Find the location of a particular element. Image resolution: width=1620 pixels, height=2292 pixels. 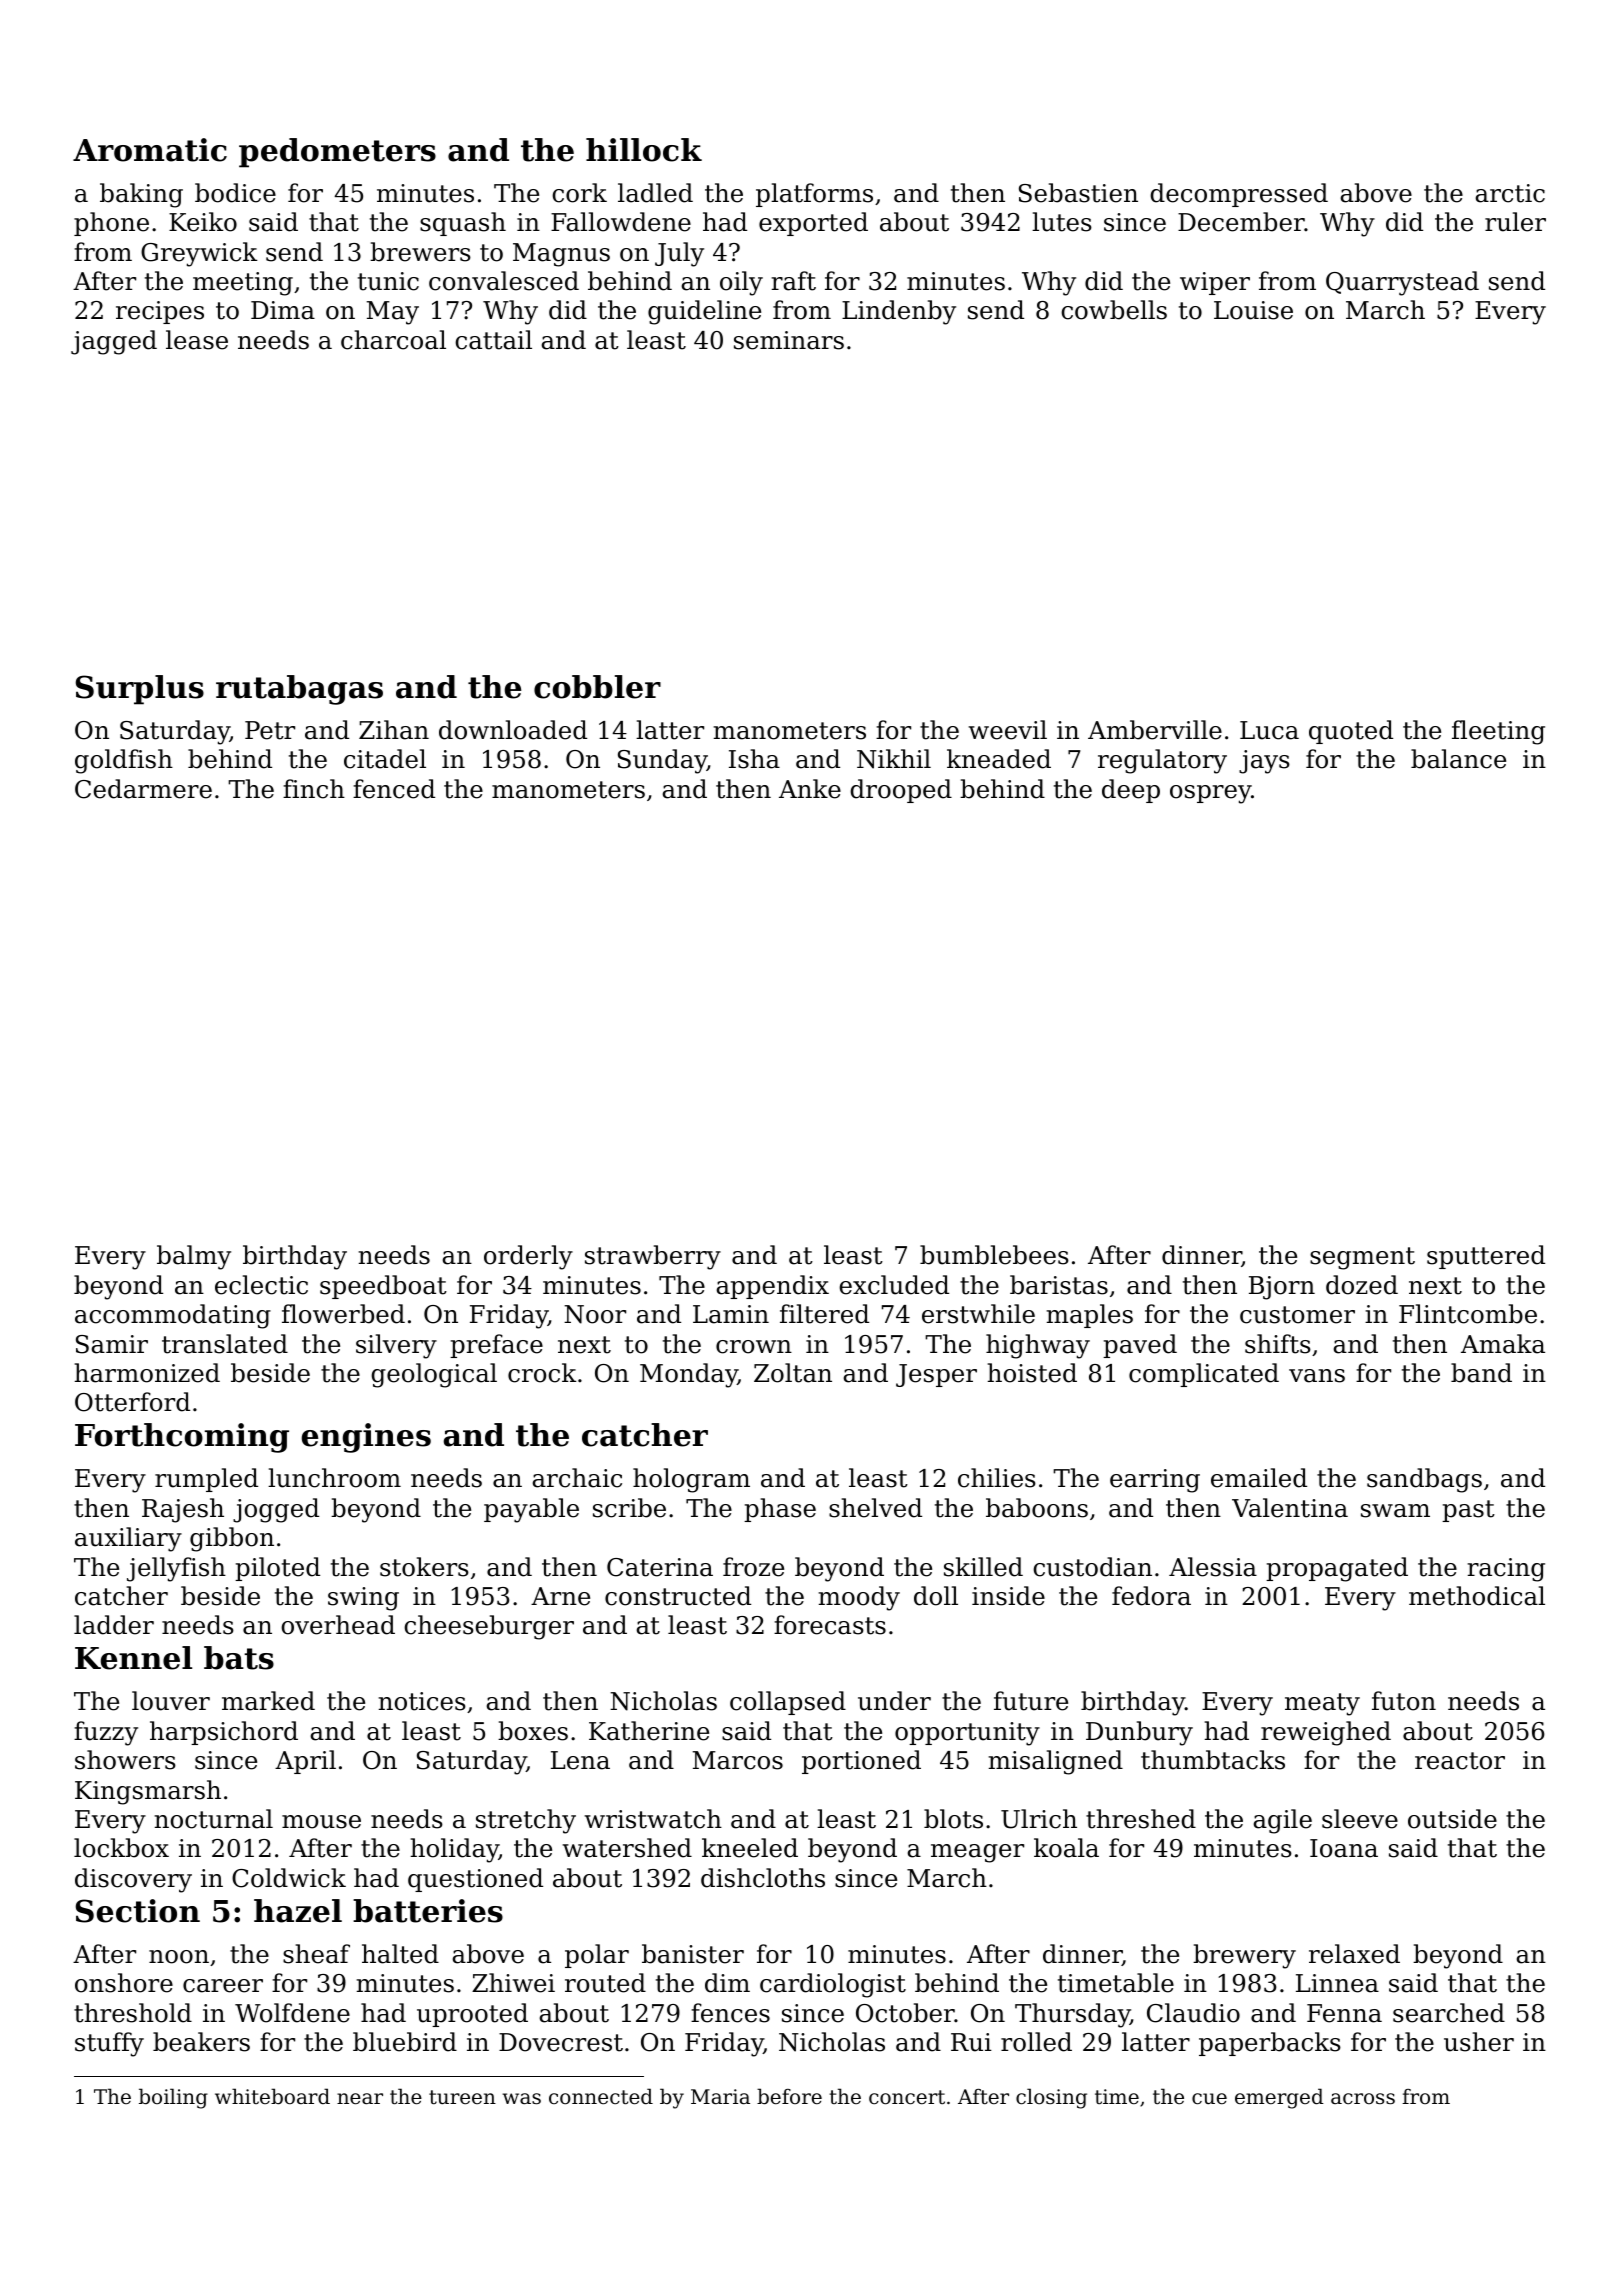

moody is located at coordinates (859, 1598).
